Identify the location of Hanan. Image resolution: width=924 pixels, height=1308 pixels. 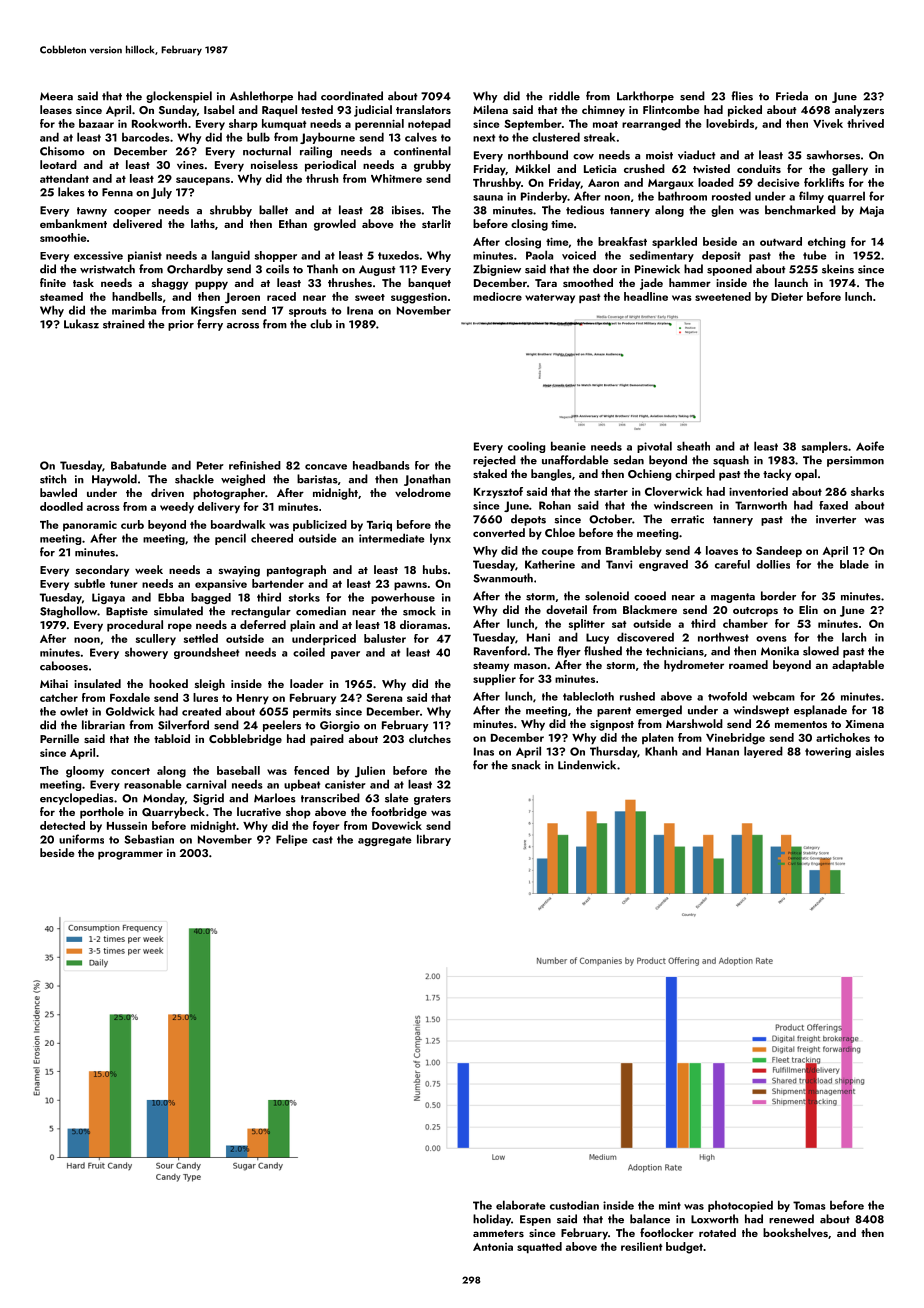
(722, 751).
